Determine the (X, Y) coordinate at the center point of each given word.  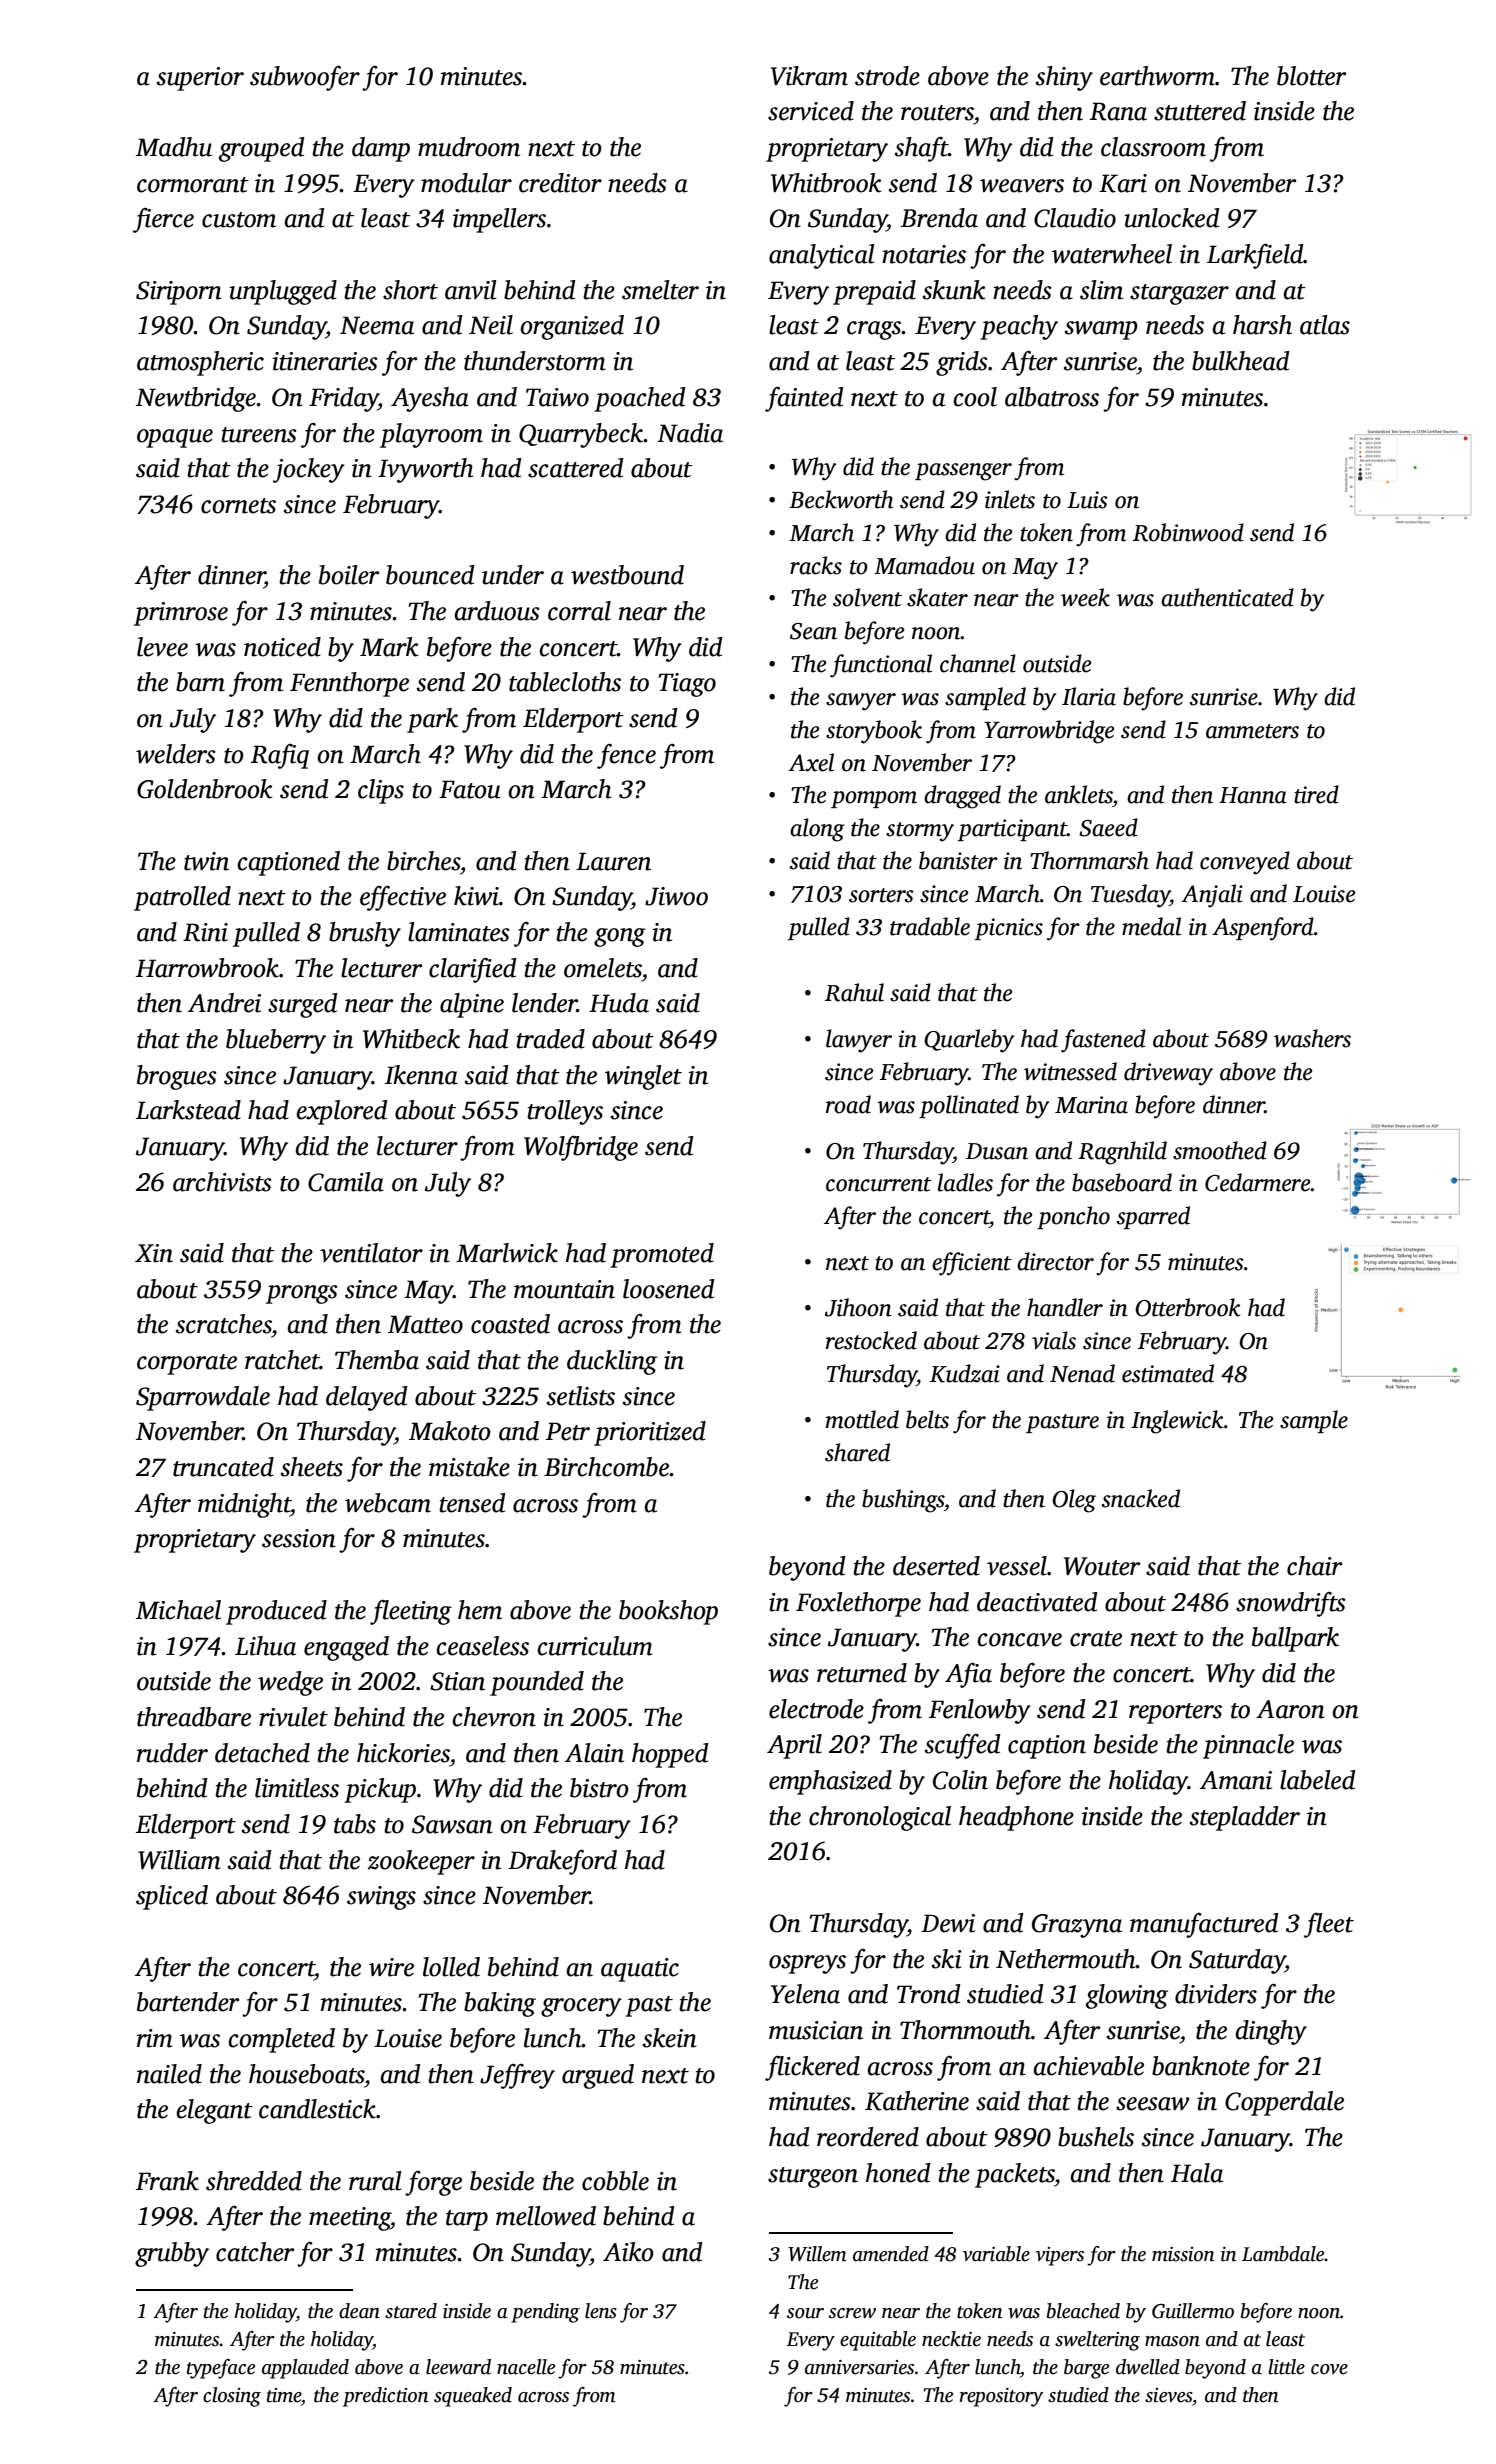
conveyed (1245, 863)
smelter (660, 290)
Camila (346, 1182)
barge (1086, 2369)
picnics (1009, 929)
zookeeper (421, 1862)
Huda (619, 1003)
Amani (1236, 1780)
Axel (811, 762)
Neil (491, 325)
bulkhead (1240, 361)
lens (601, 2311)
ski (947, 1959)
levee (162, 647)
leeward (458, 2367)
